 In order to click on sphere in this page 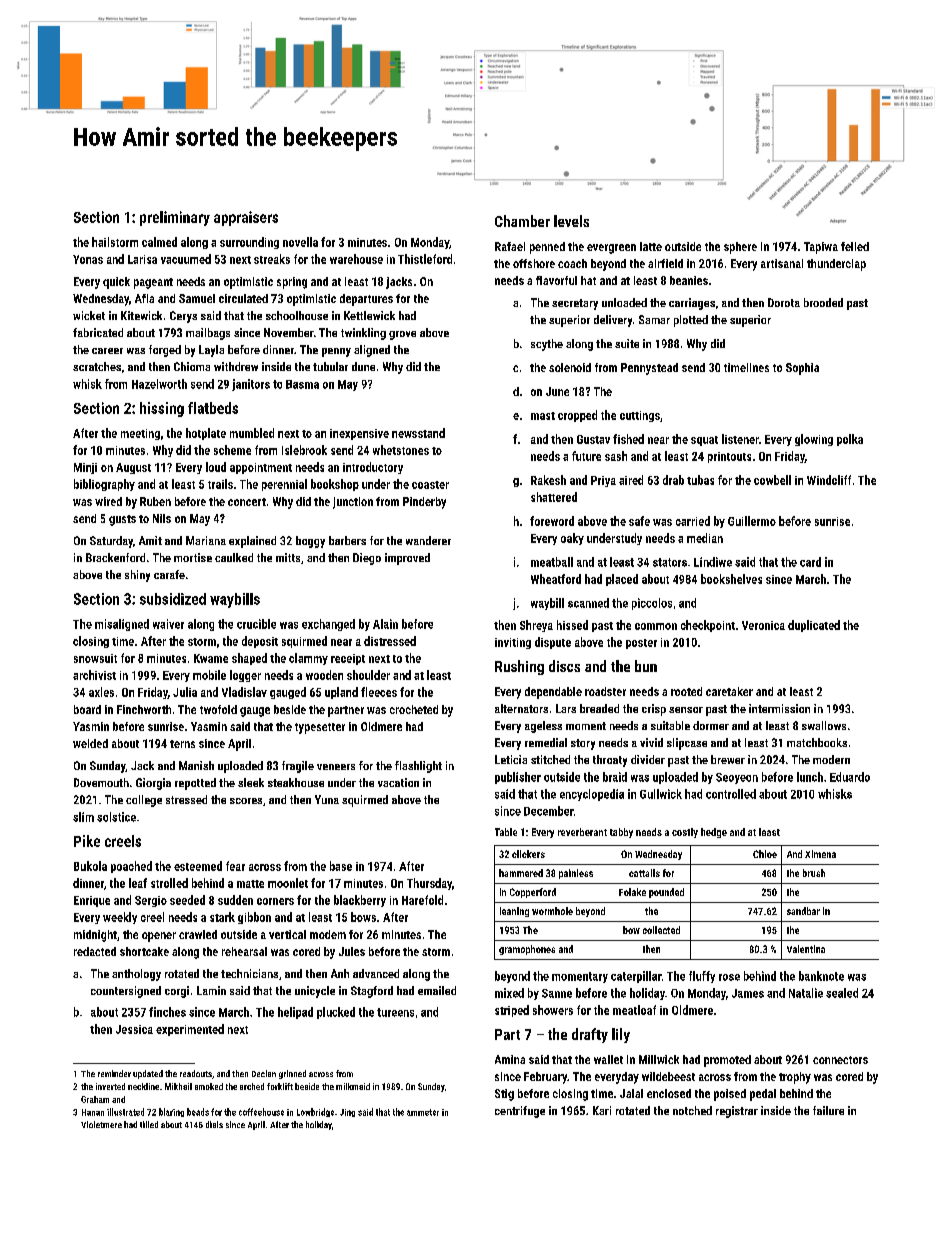, I will do `click(740, 248)`.
